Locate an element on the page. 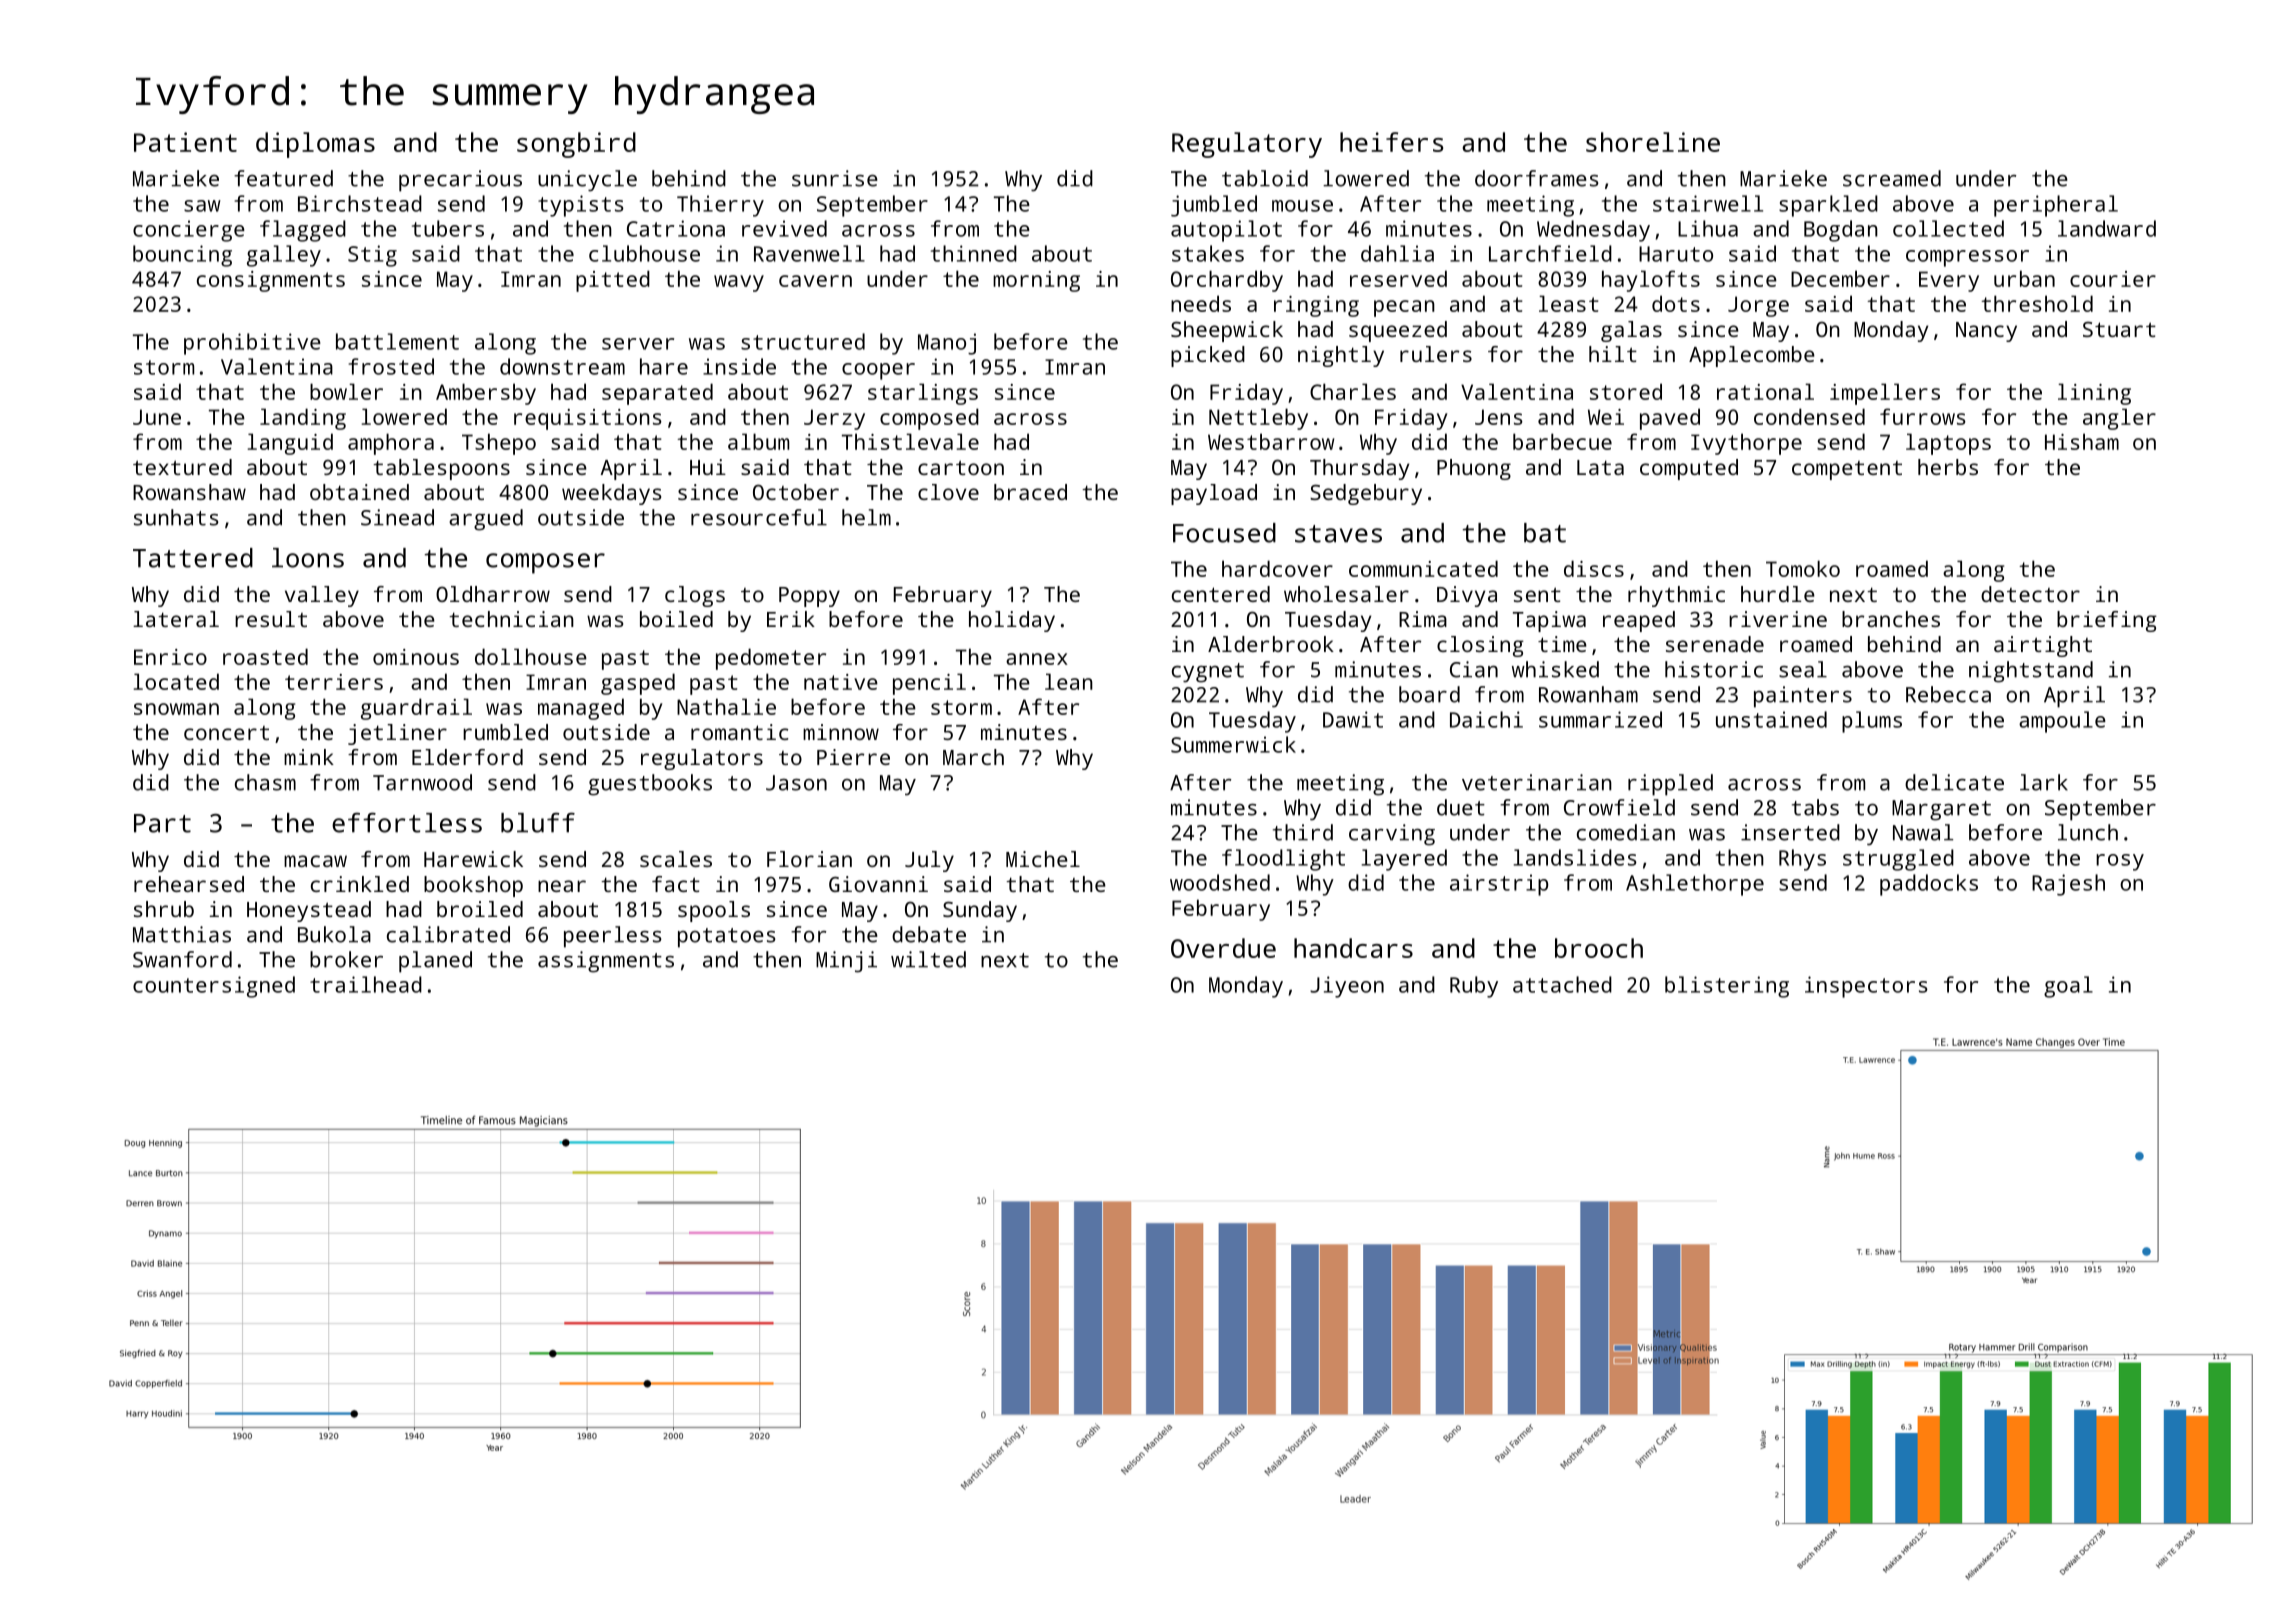 This page has height=1620, width=2292. Erik is located at coordinates (791, 619).
